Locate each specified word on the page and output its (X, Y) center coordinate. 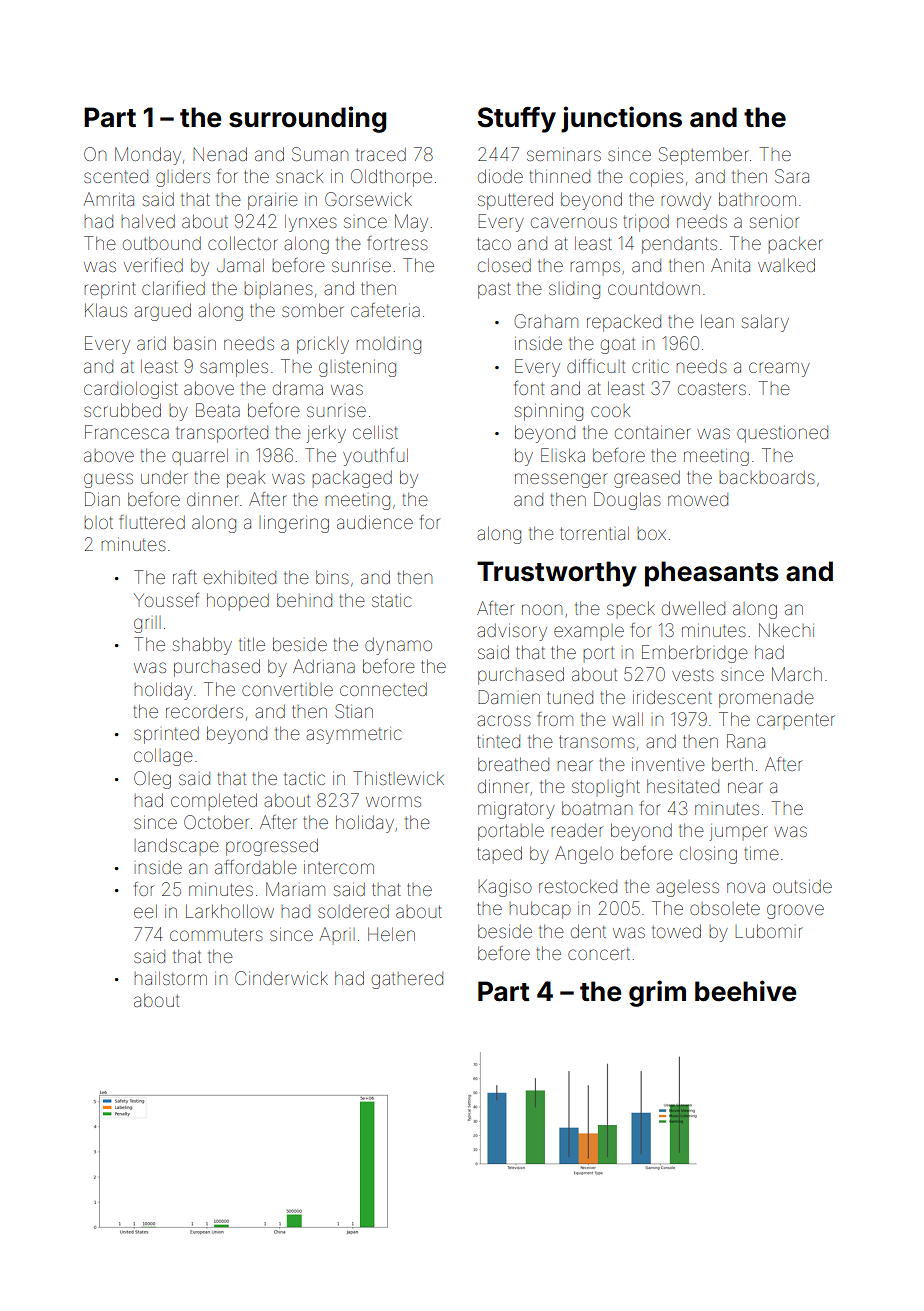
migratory (516, 810)
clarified (173, 288)
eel (145, 911)
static (392, 600)
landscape (178, 845)
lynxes (311, 223)
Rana (746, 741)
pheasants (712, 574)
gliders (183, 178)
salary (765, 323)
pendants (679, 245)
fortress (398, 243)
